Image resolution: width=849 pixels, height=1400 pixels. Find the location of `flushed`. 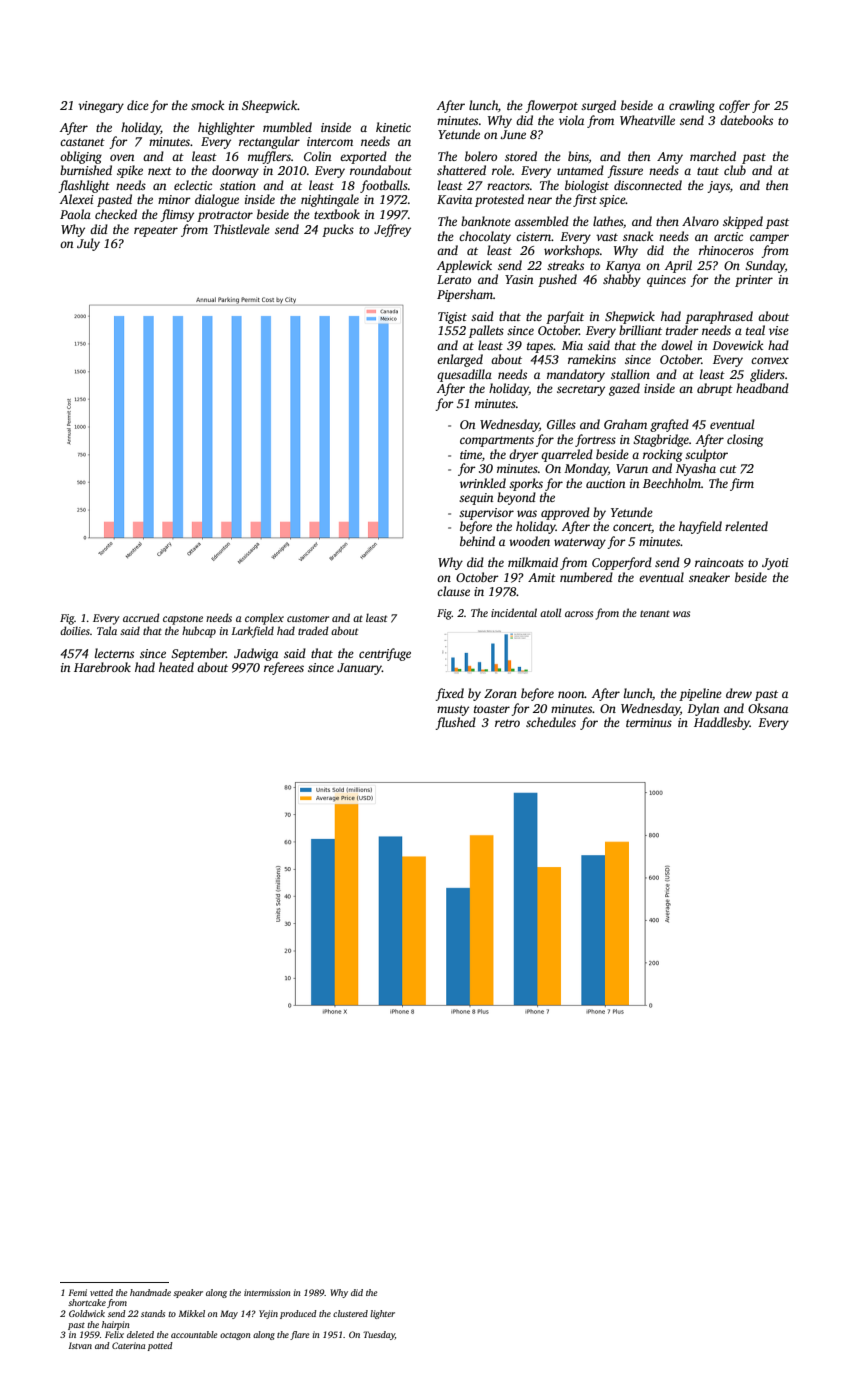

flushed is located at coordinates (455, 723).
